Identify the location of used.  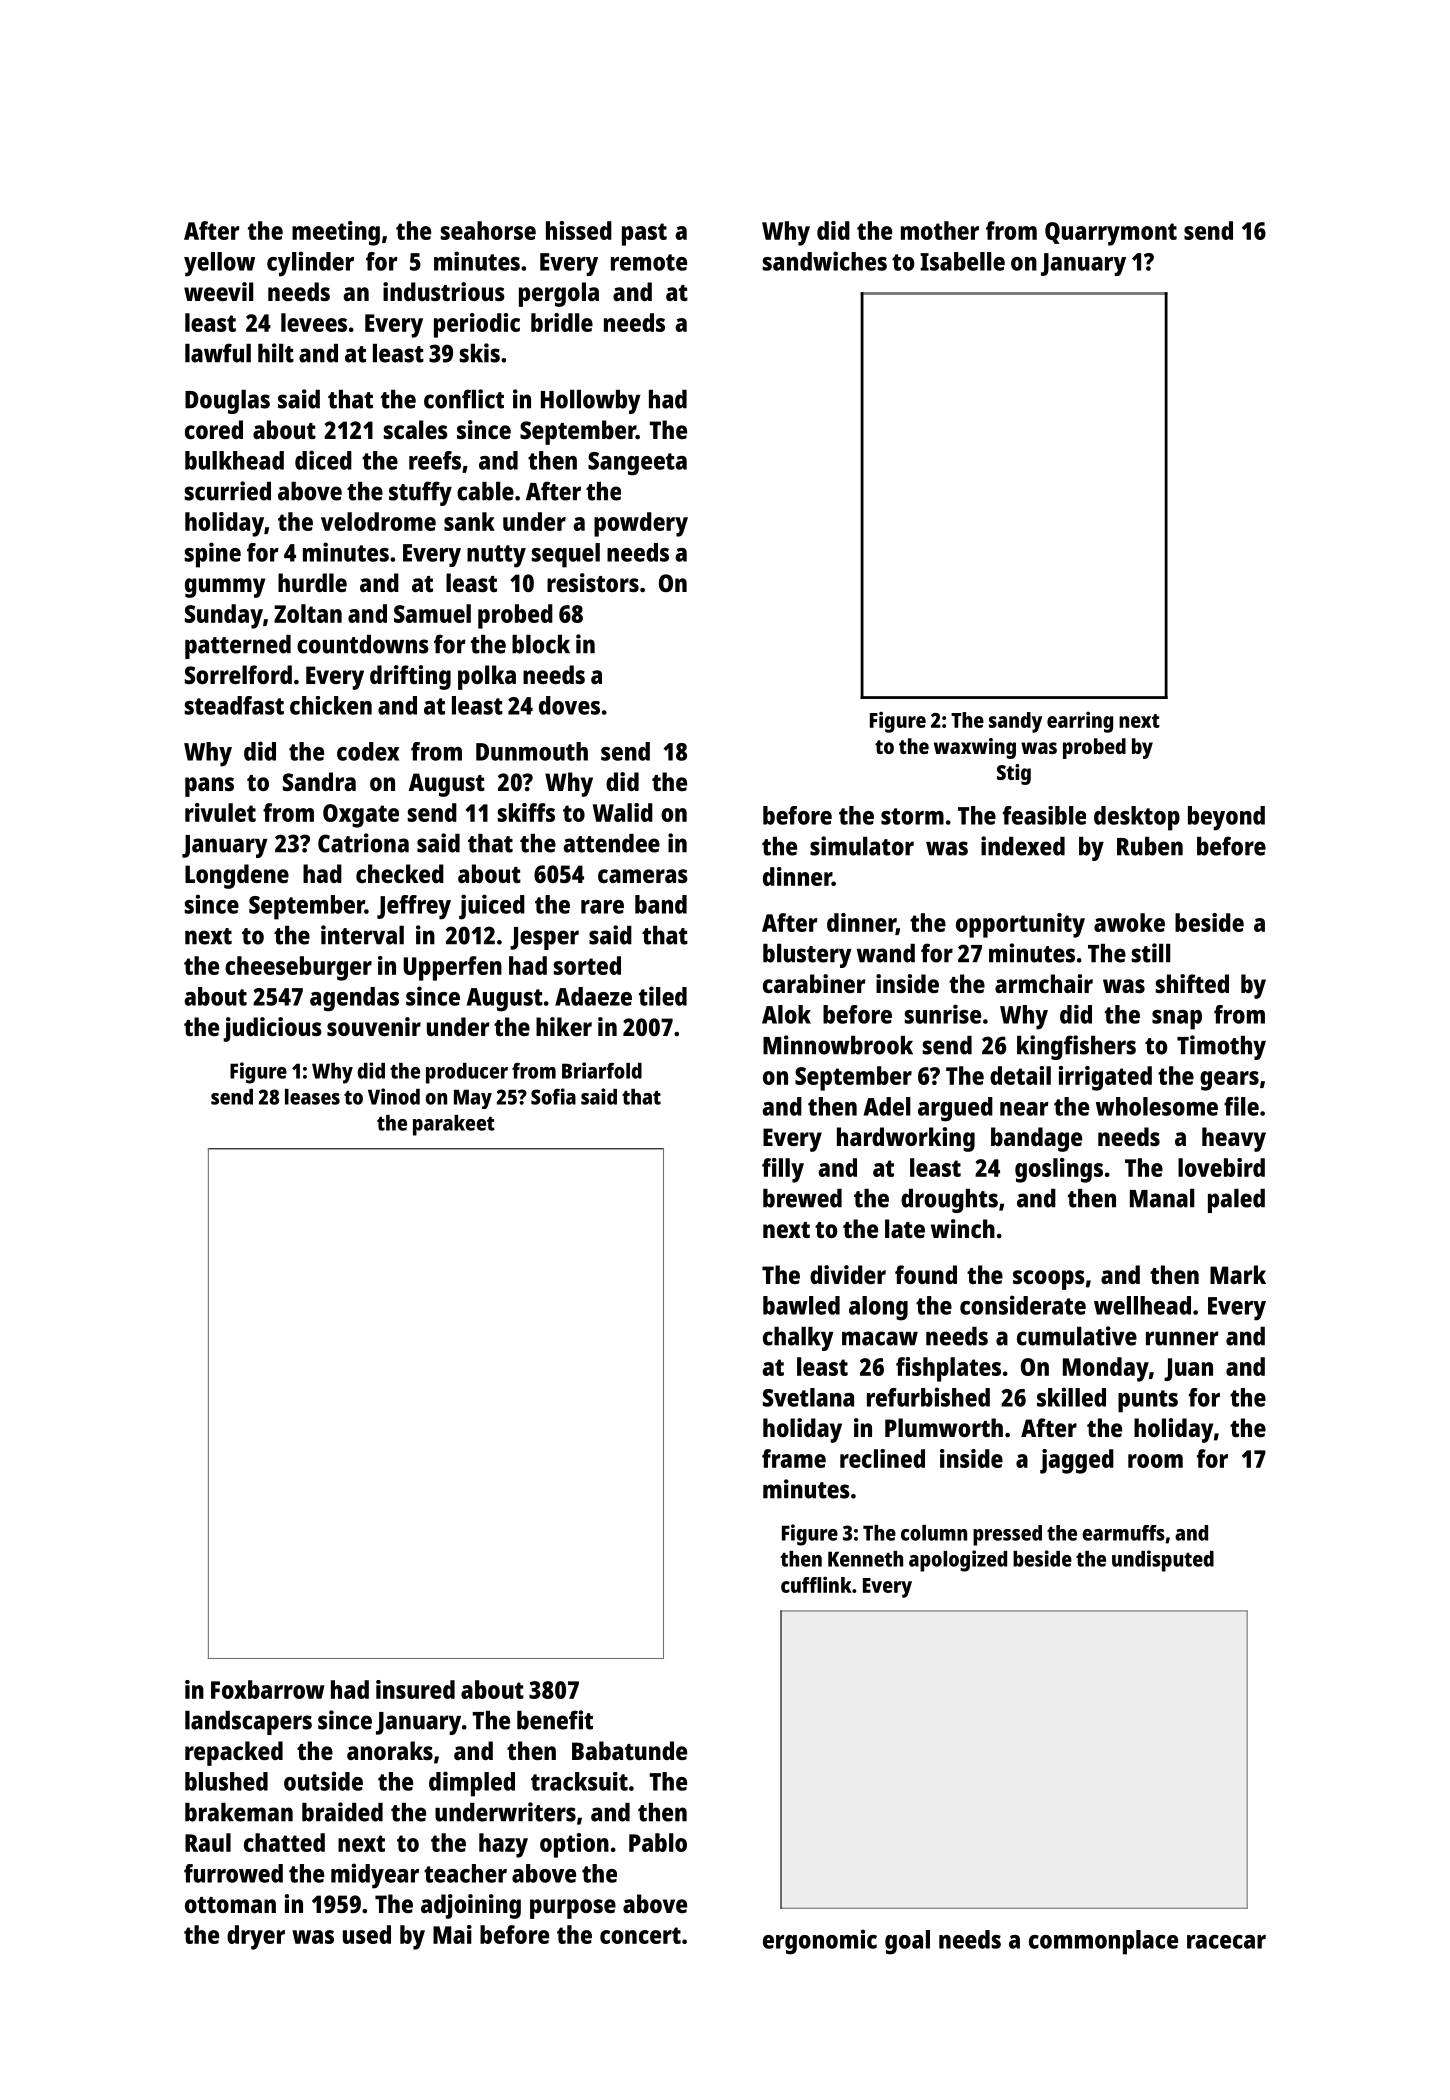
(367, 1934).
